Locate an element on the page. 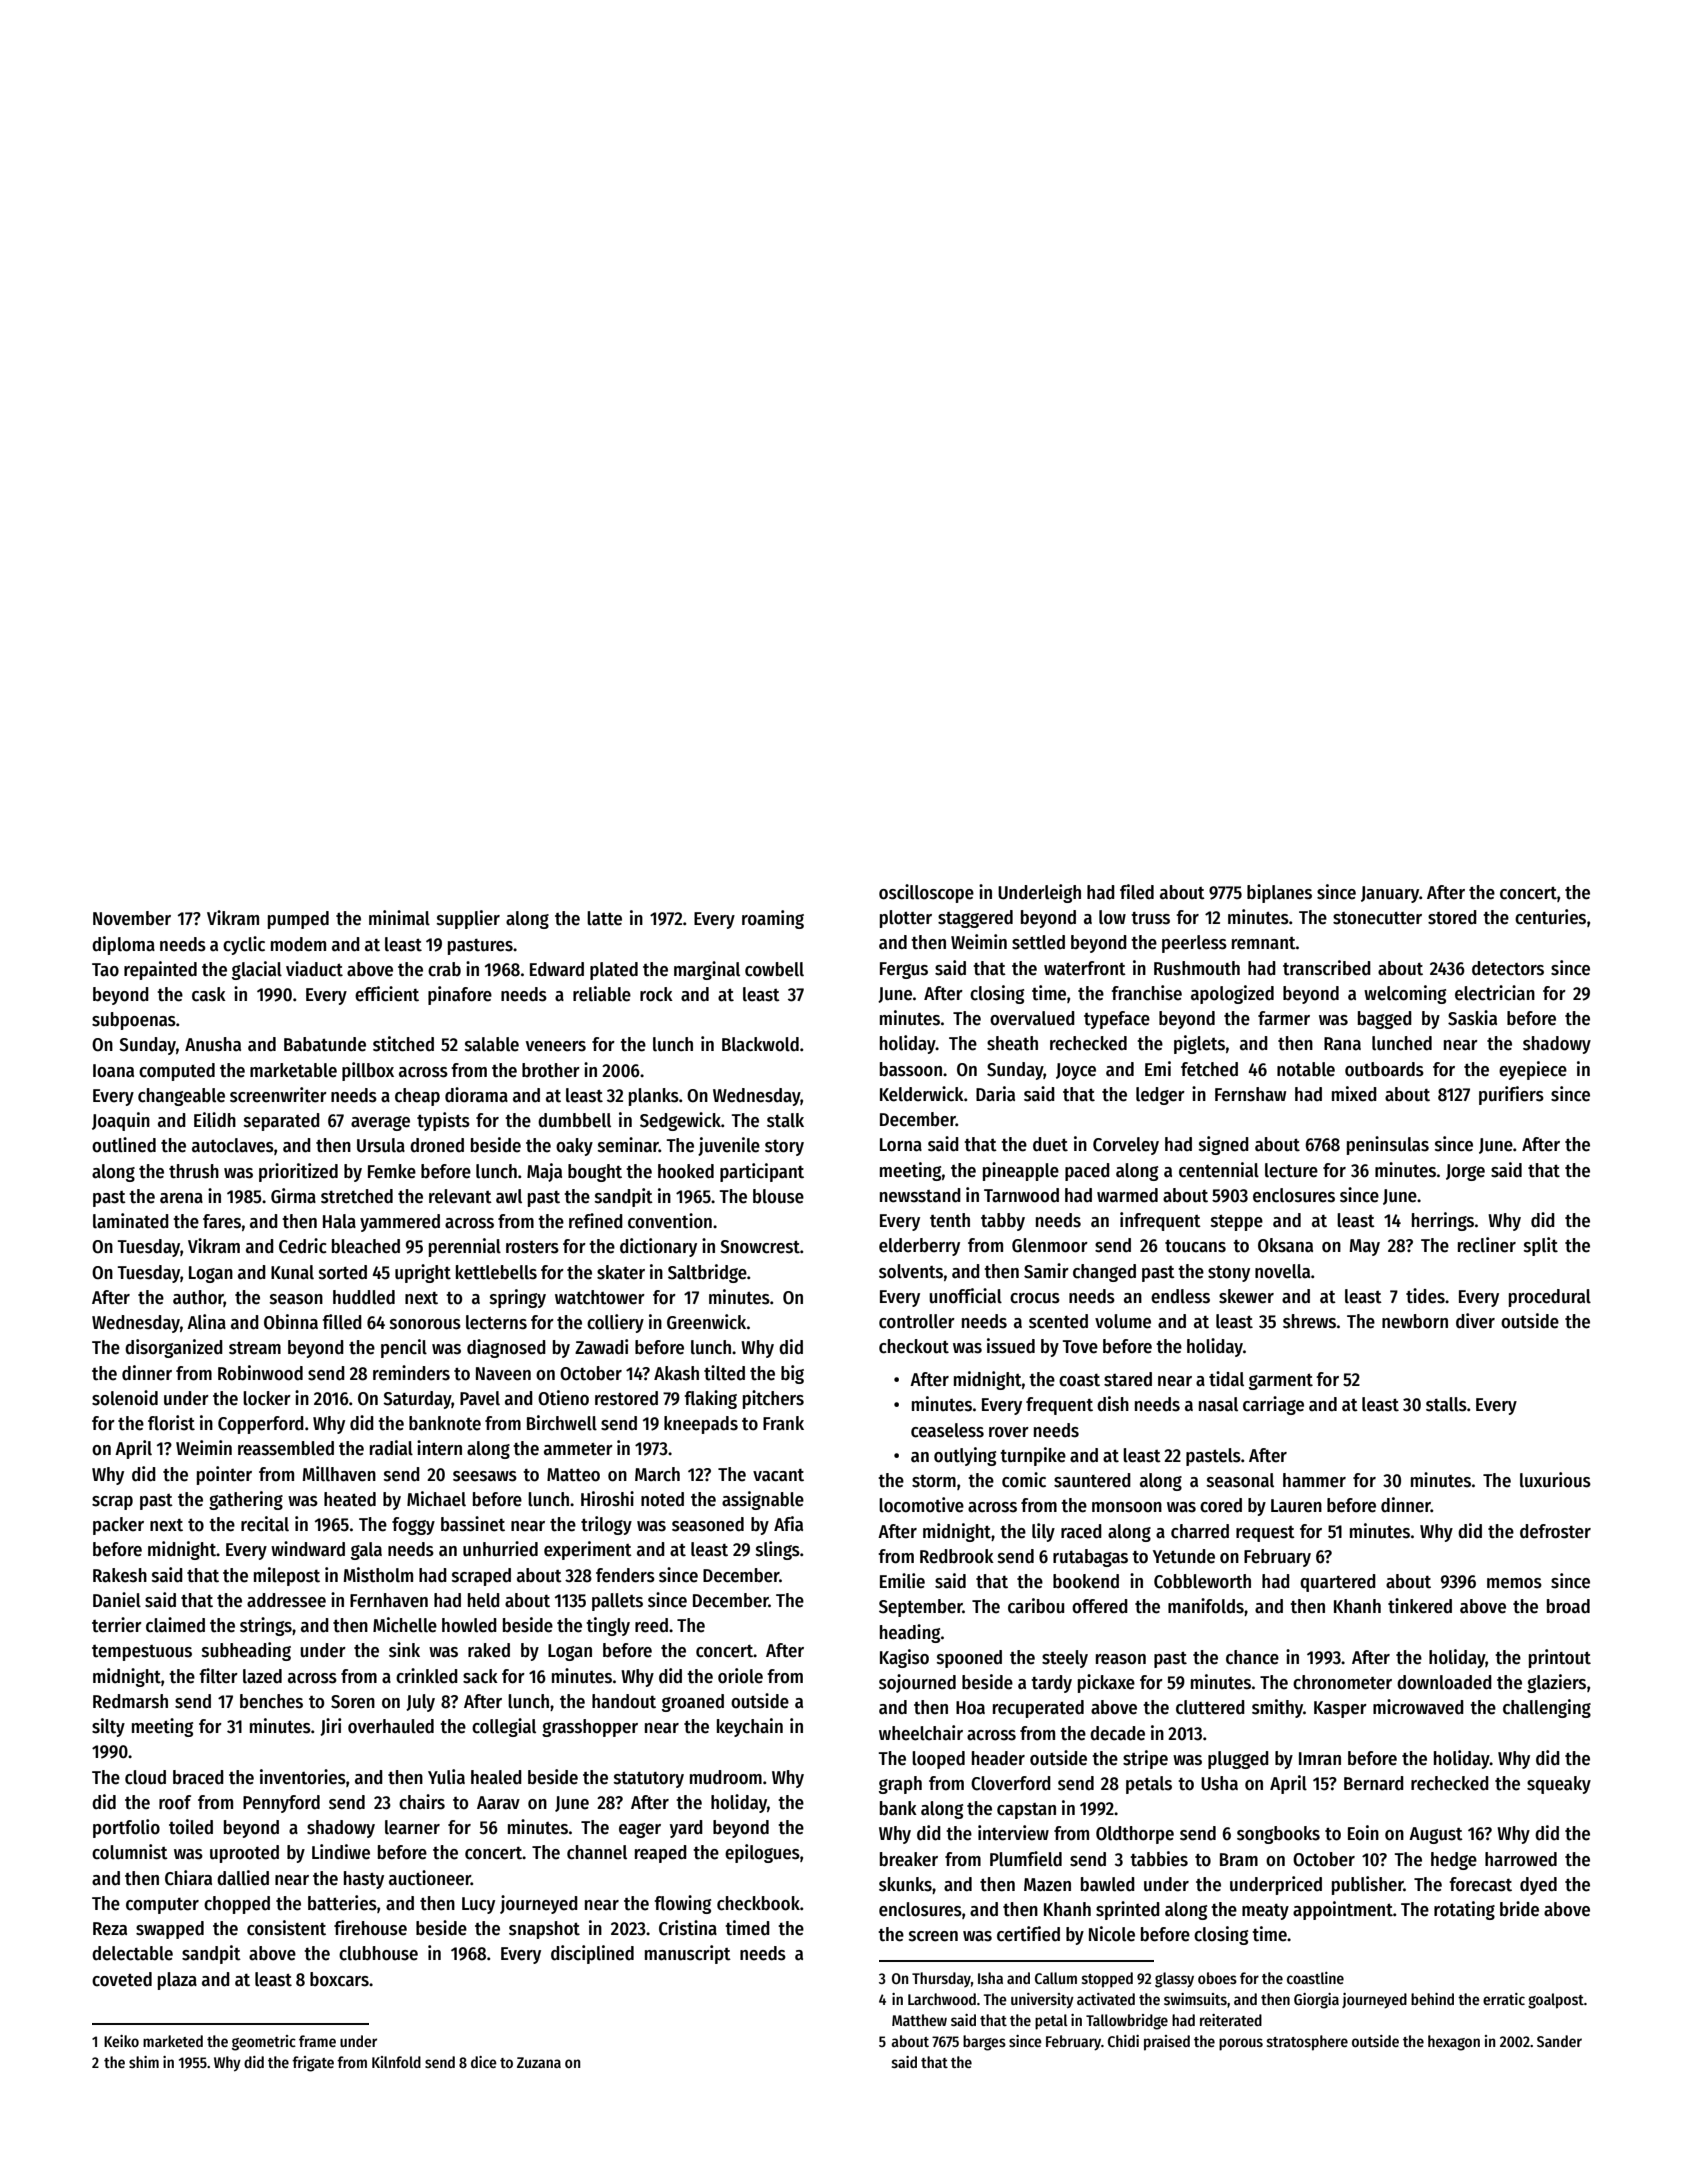 The height and width of the document is (2178, 1683). windward is located at coordinates (308, 1549).
